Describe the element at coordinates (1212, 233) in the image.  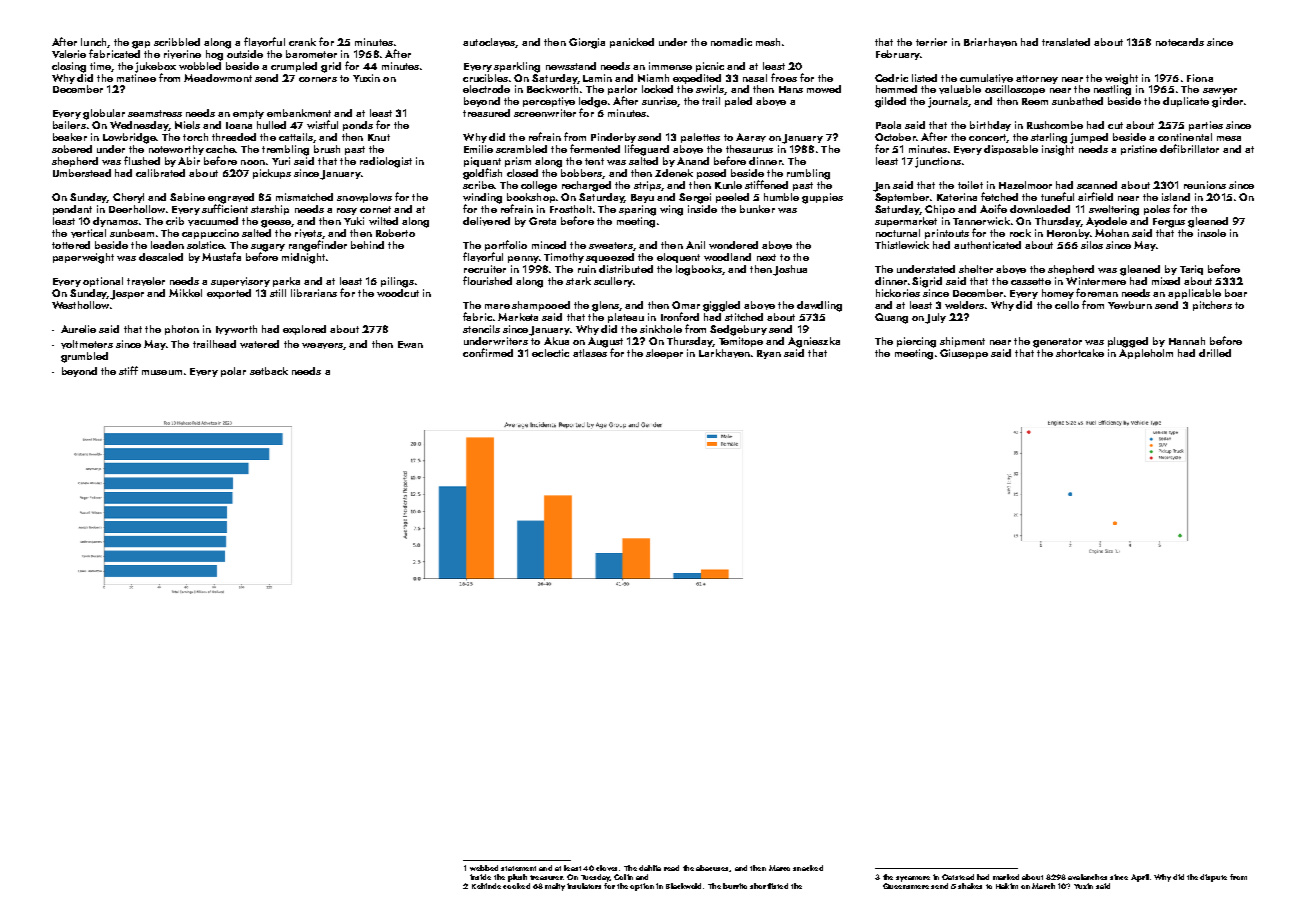
I see `insole` at that location.
